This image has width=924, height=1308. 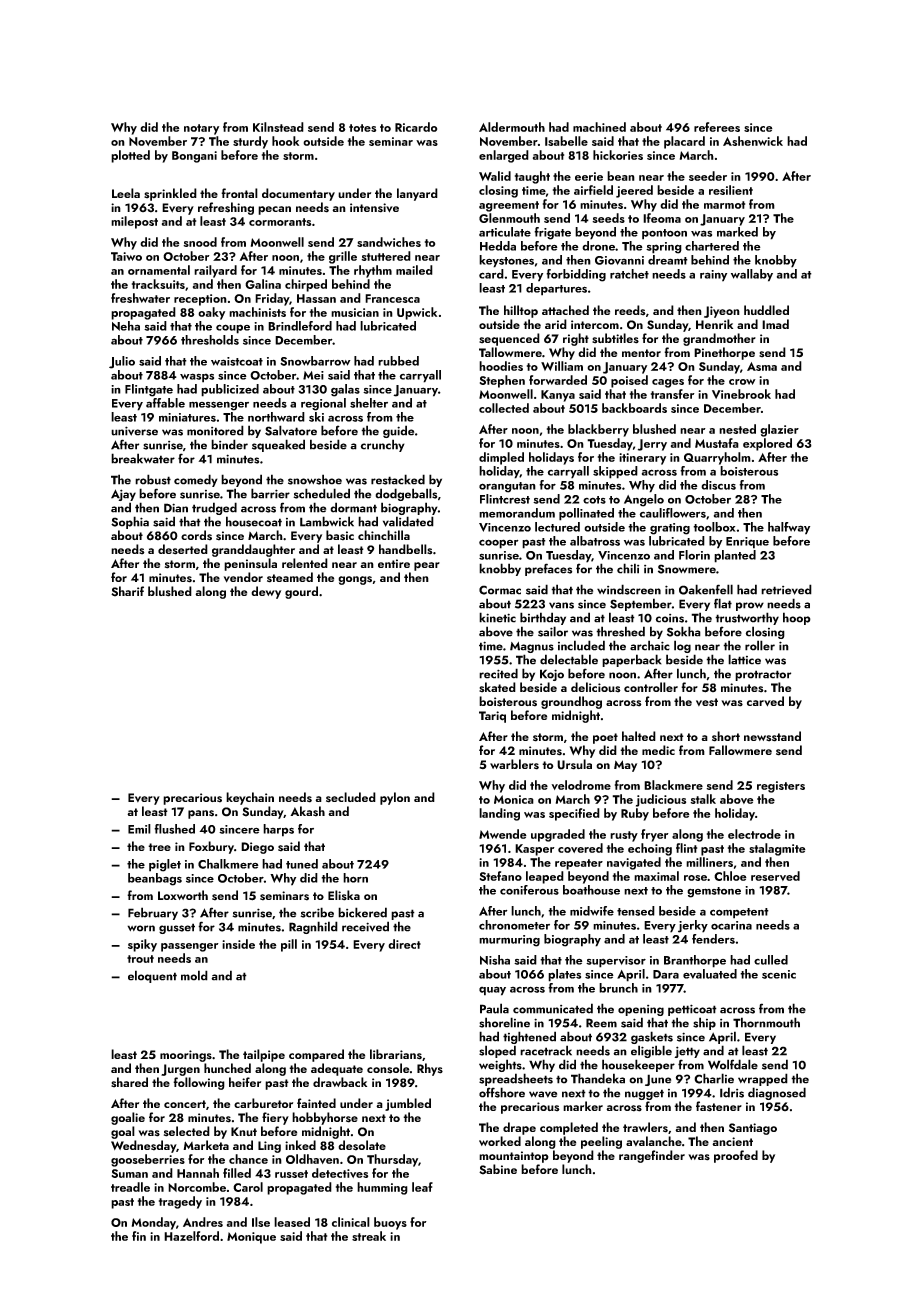 What do you see at coordinates (492, 717) in the image?
I see `Tariq` at bounding box center [492, 717].
